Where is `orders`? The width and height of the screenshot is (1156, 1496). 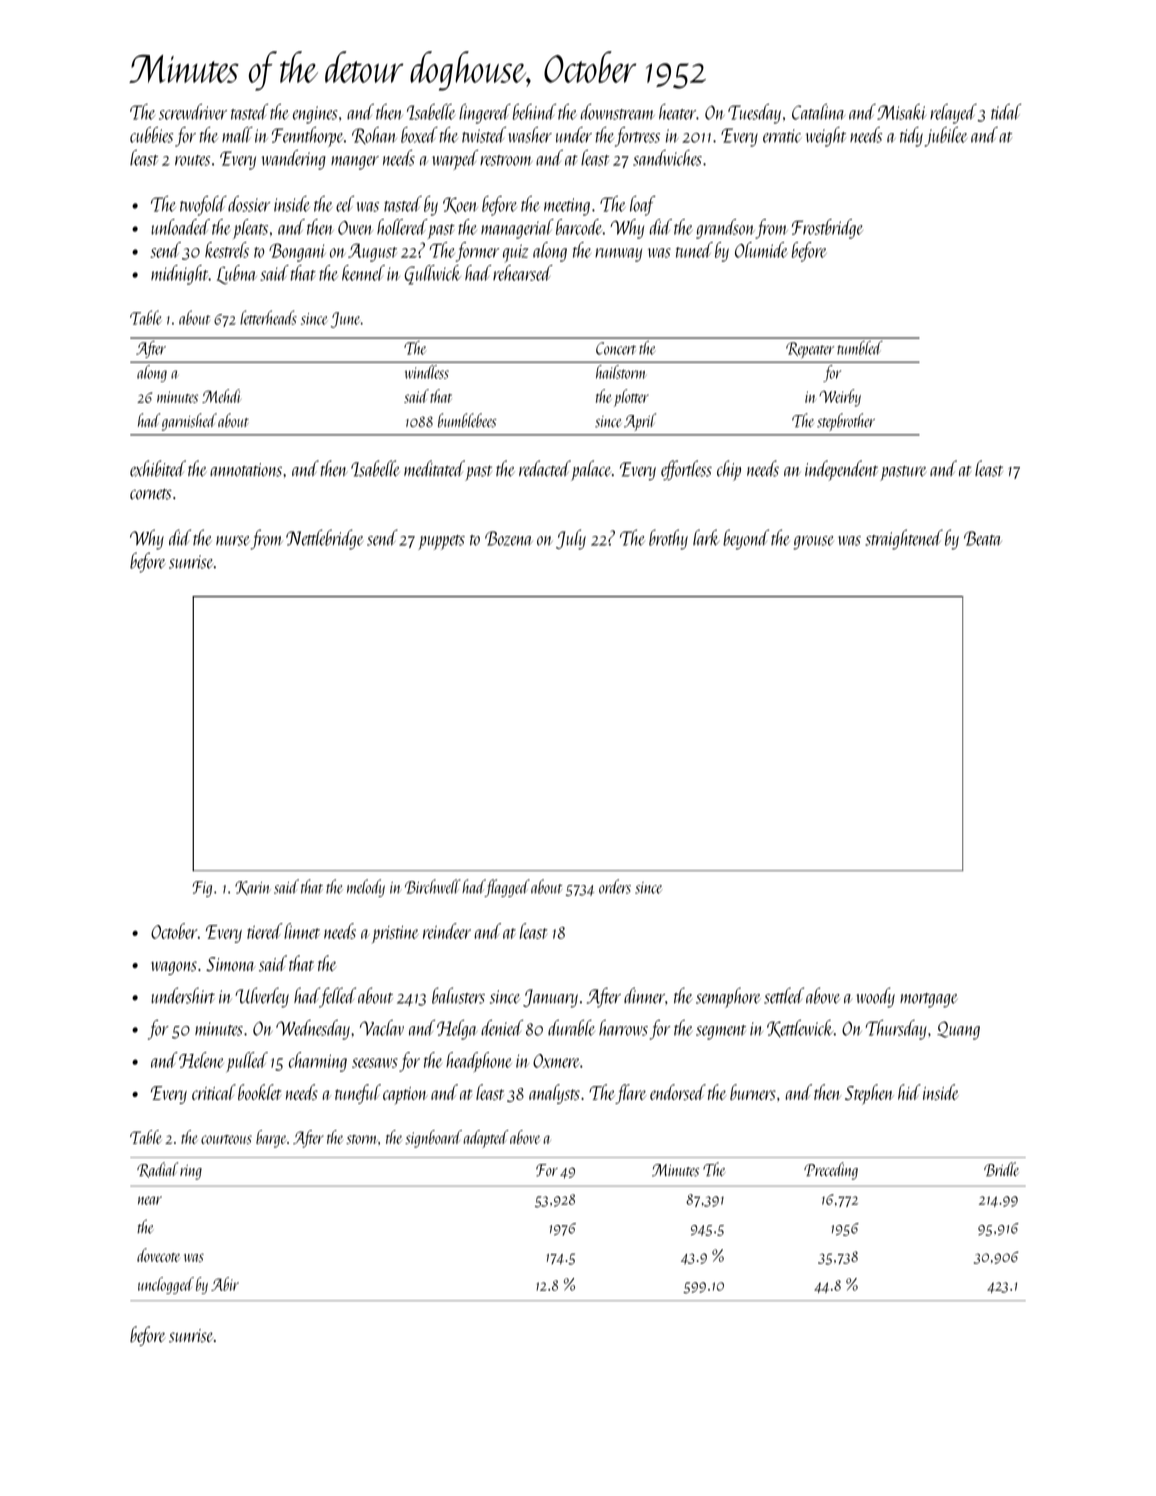 orders is located at coordinates (615, 886).
